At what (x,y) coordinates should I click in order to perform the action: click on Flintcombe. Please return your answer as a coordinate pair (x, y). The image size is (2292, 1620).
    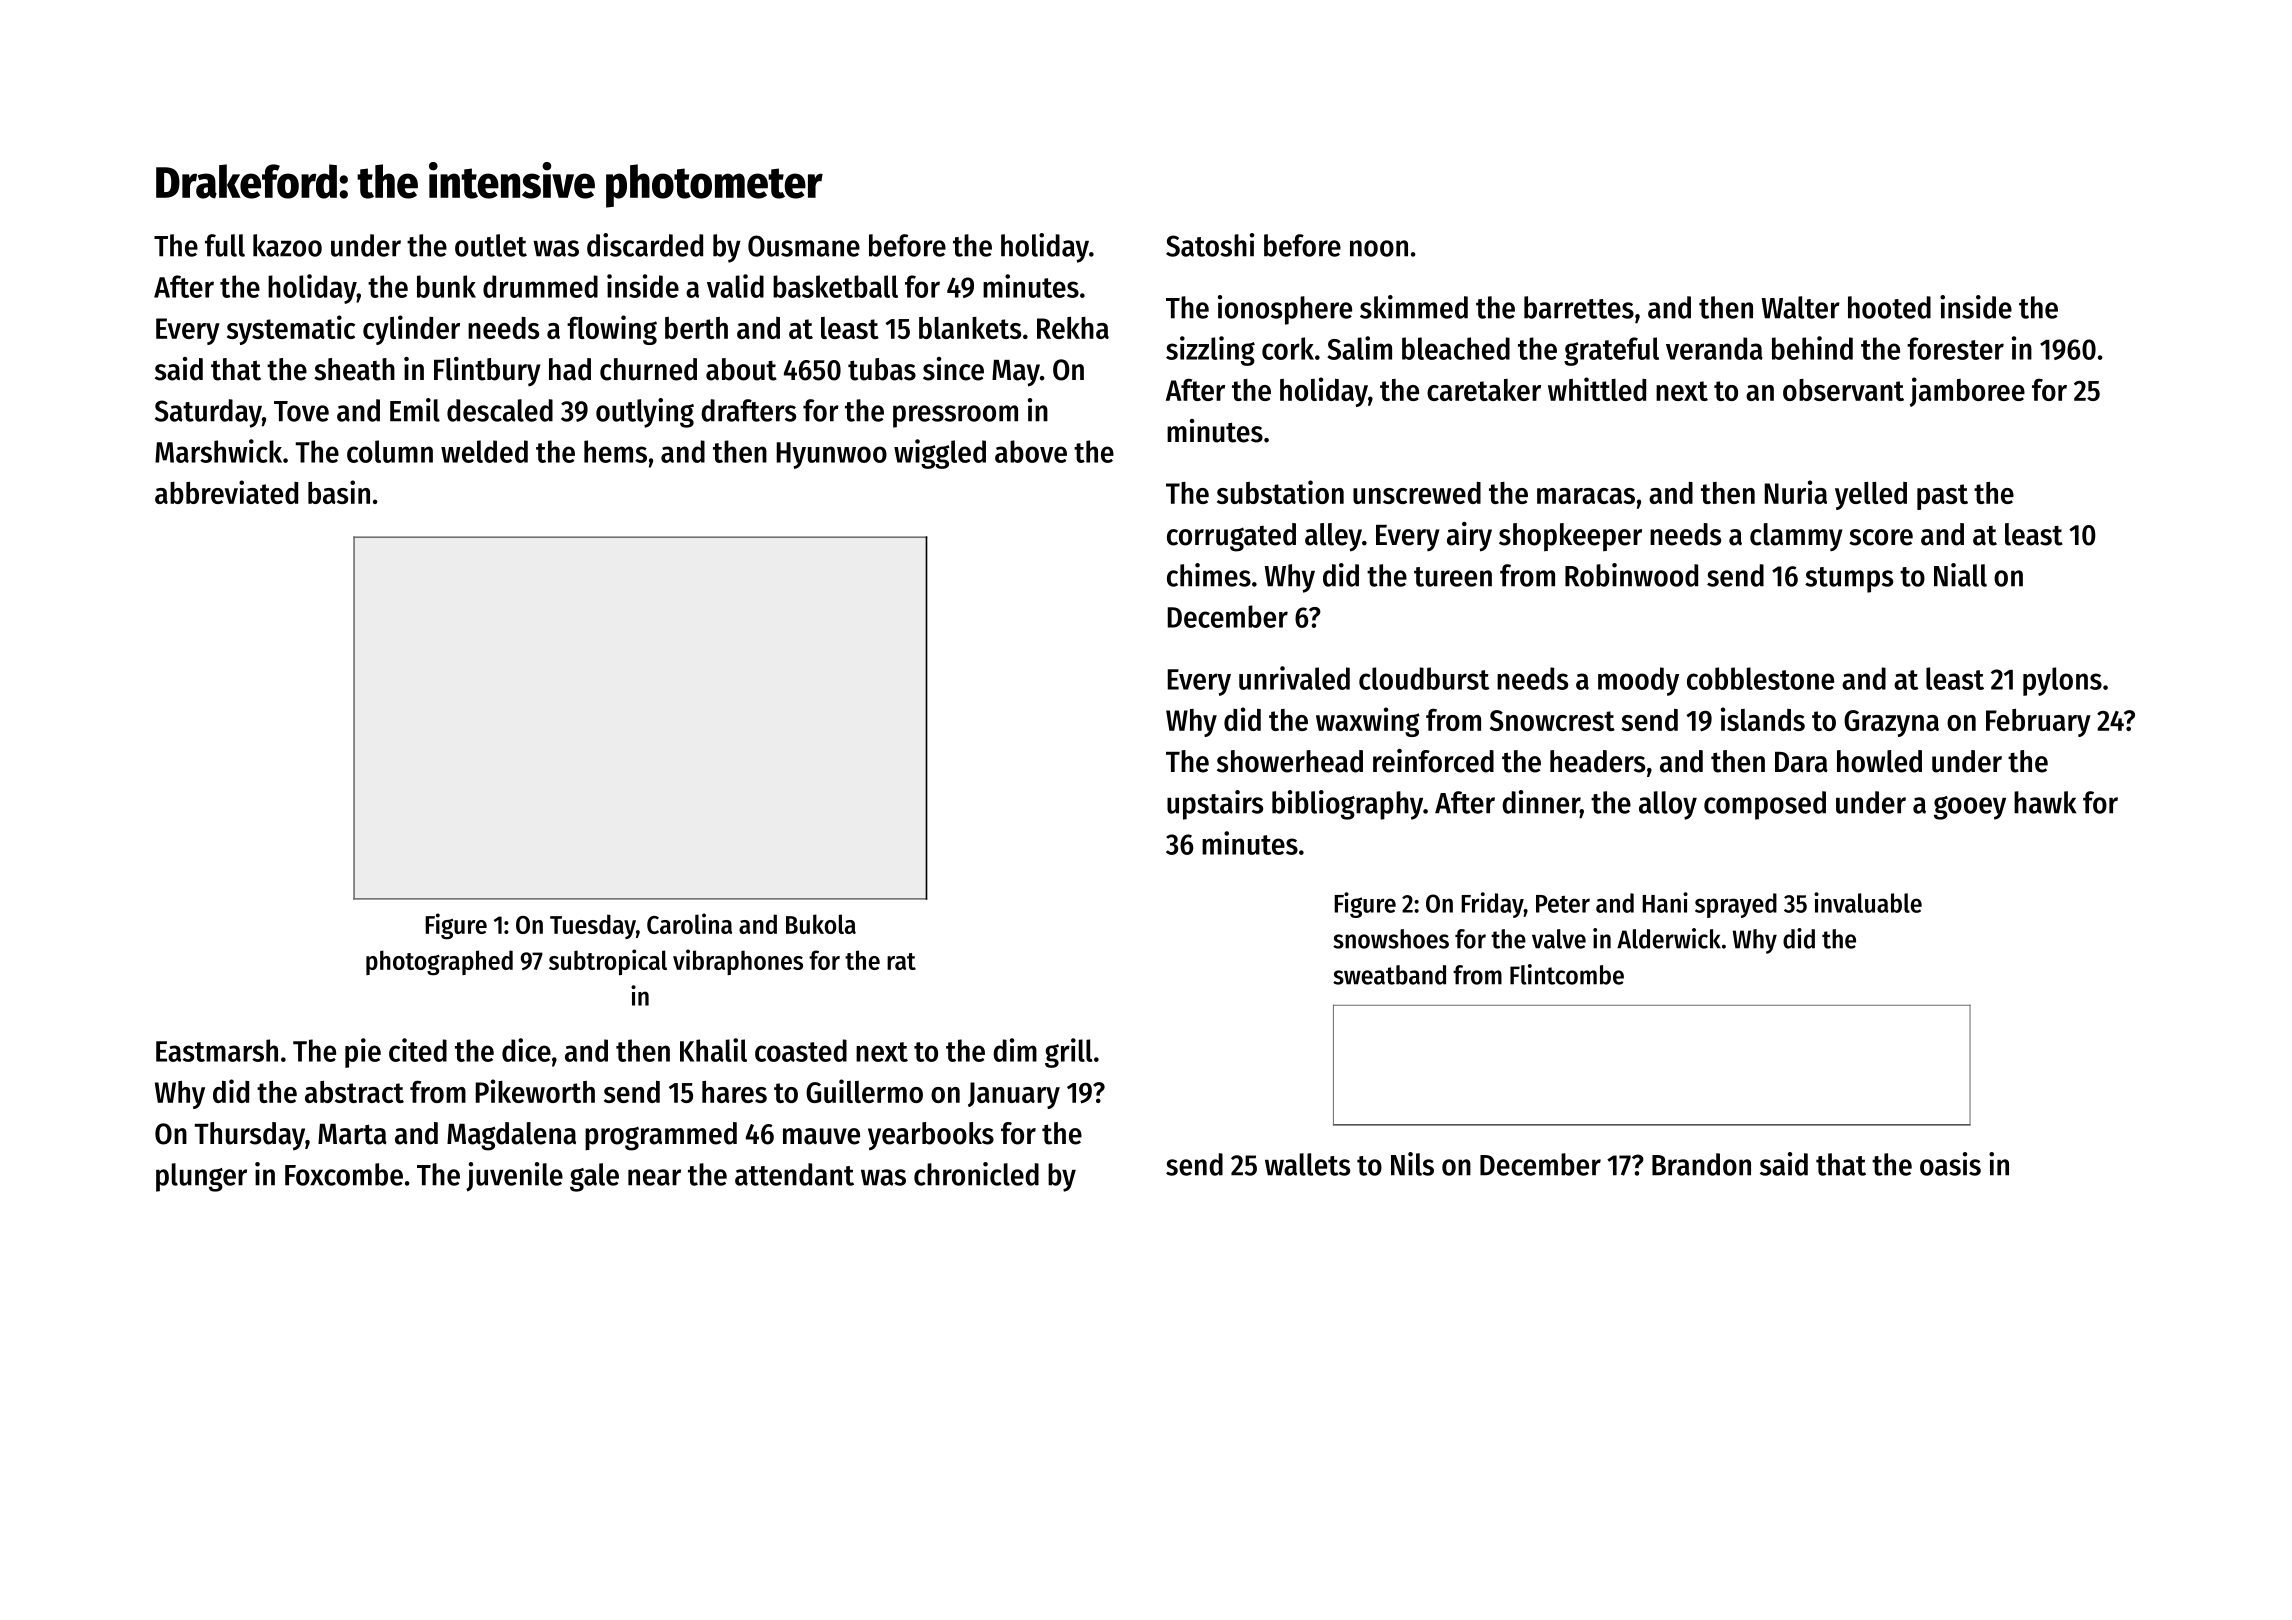
    Looking at the image, I should click on (1567, 974).
